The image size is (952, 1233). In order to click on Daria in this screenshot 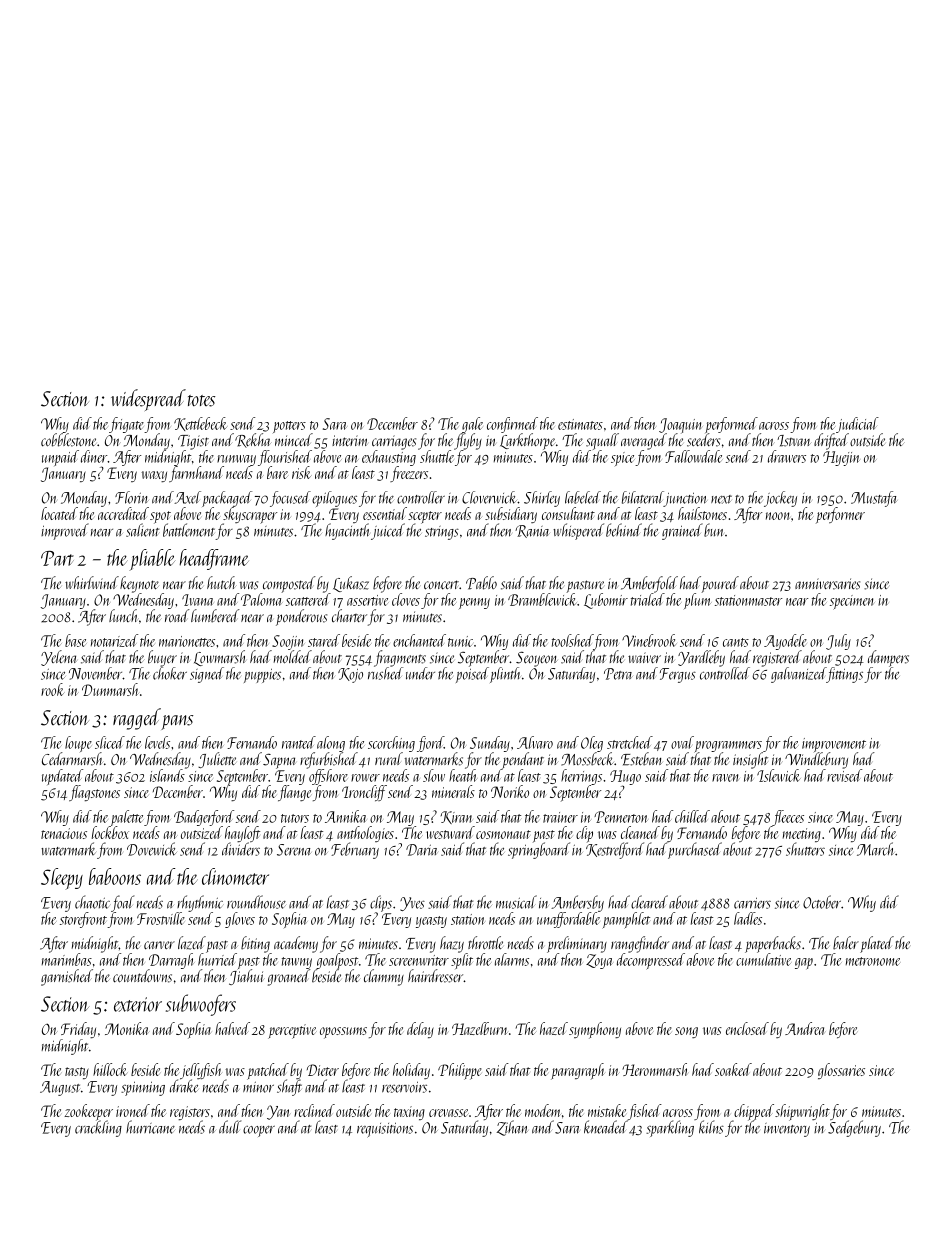, I will do `click(421, 850)`.
